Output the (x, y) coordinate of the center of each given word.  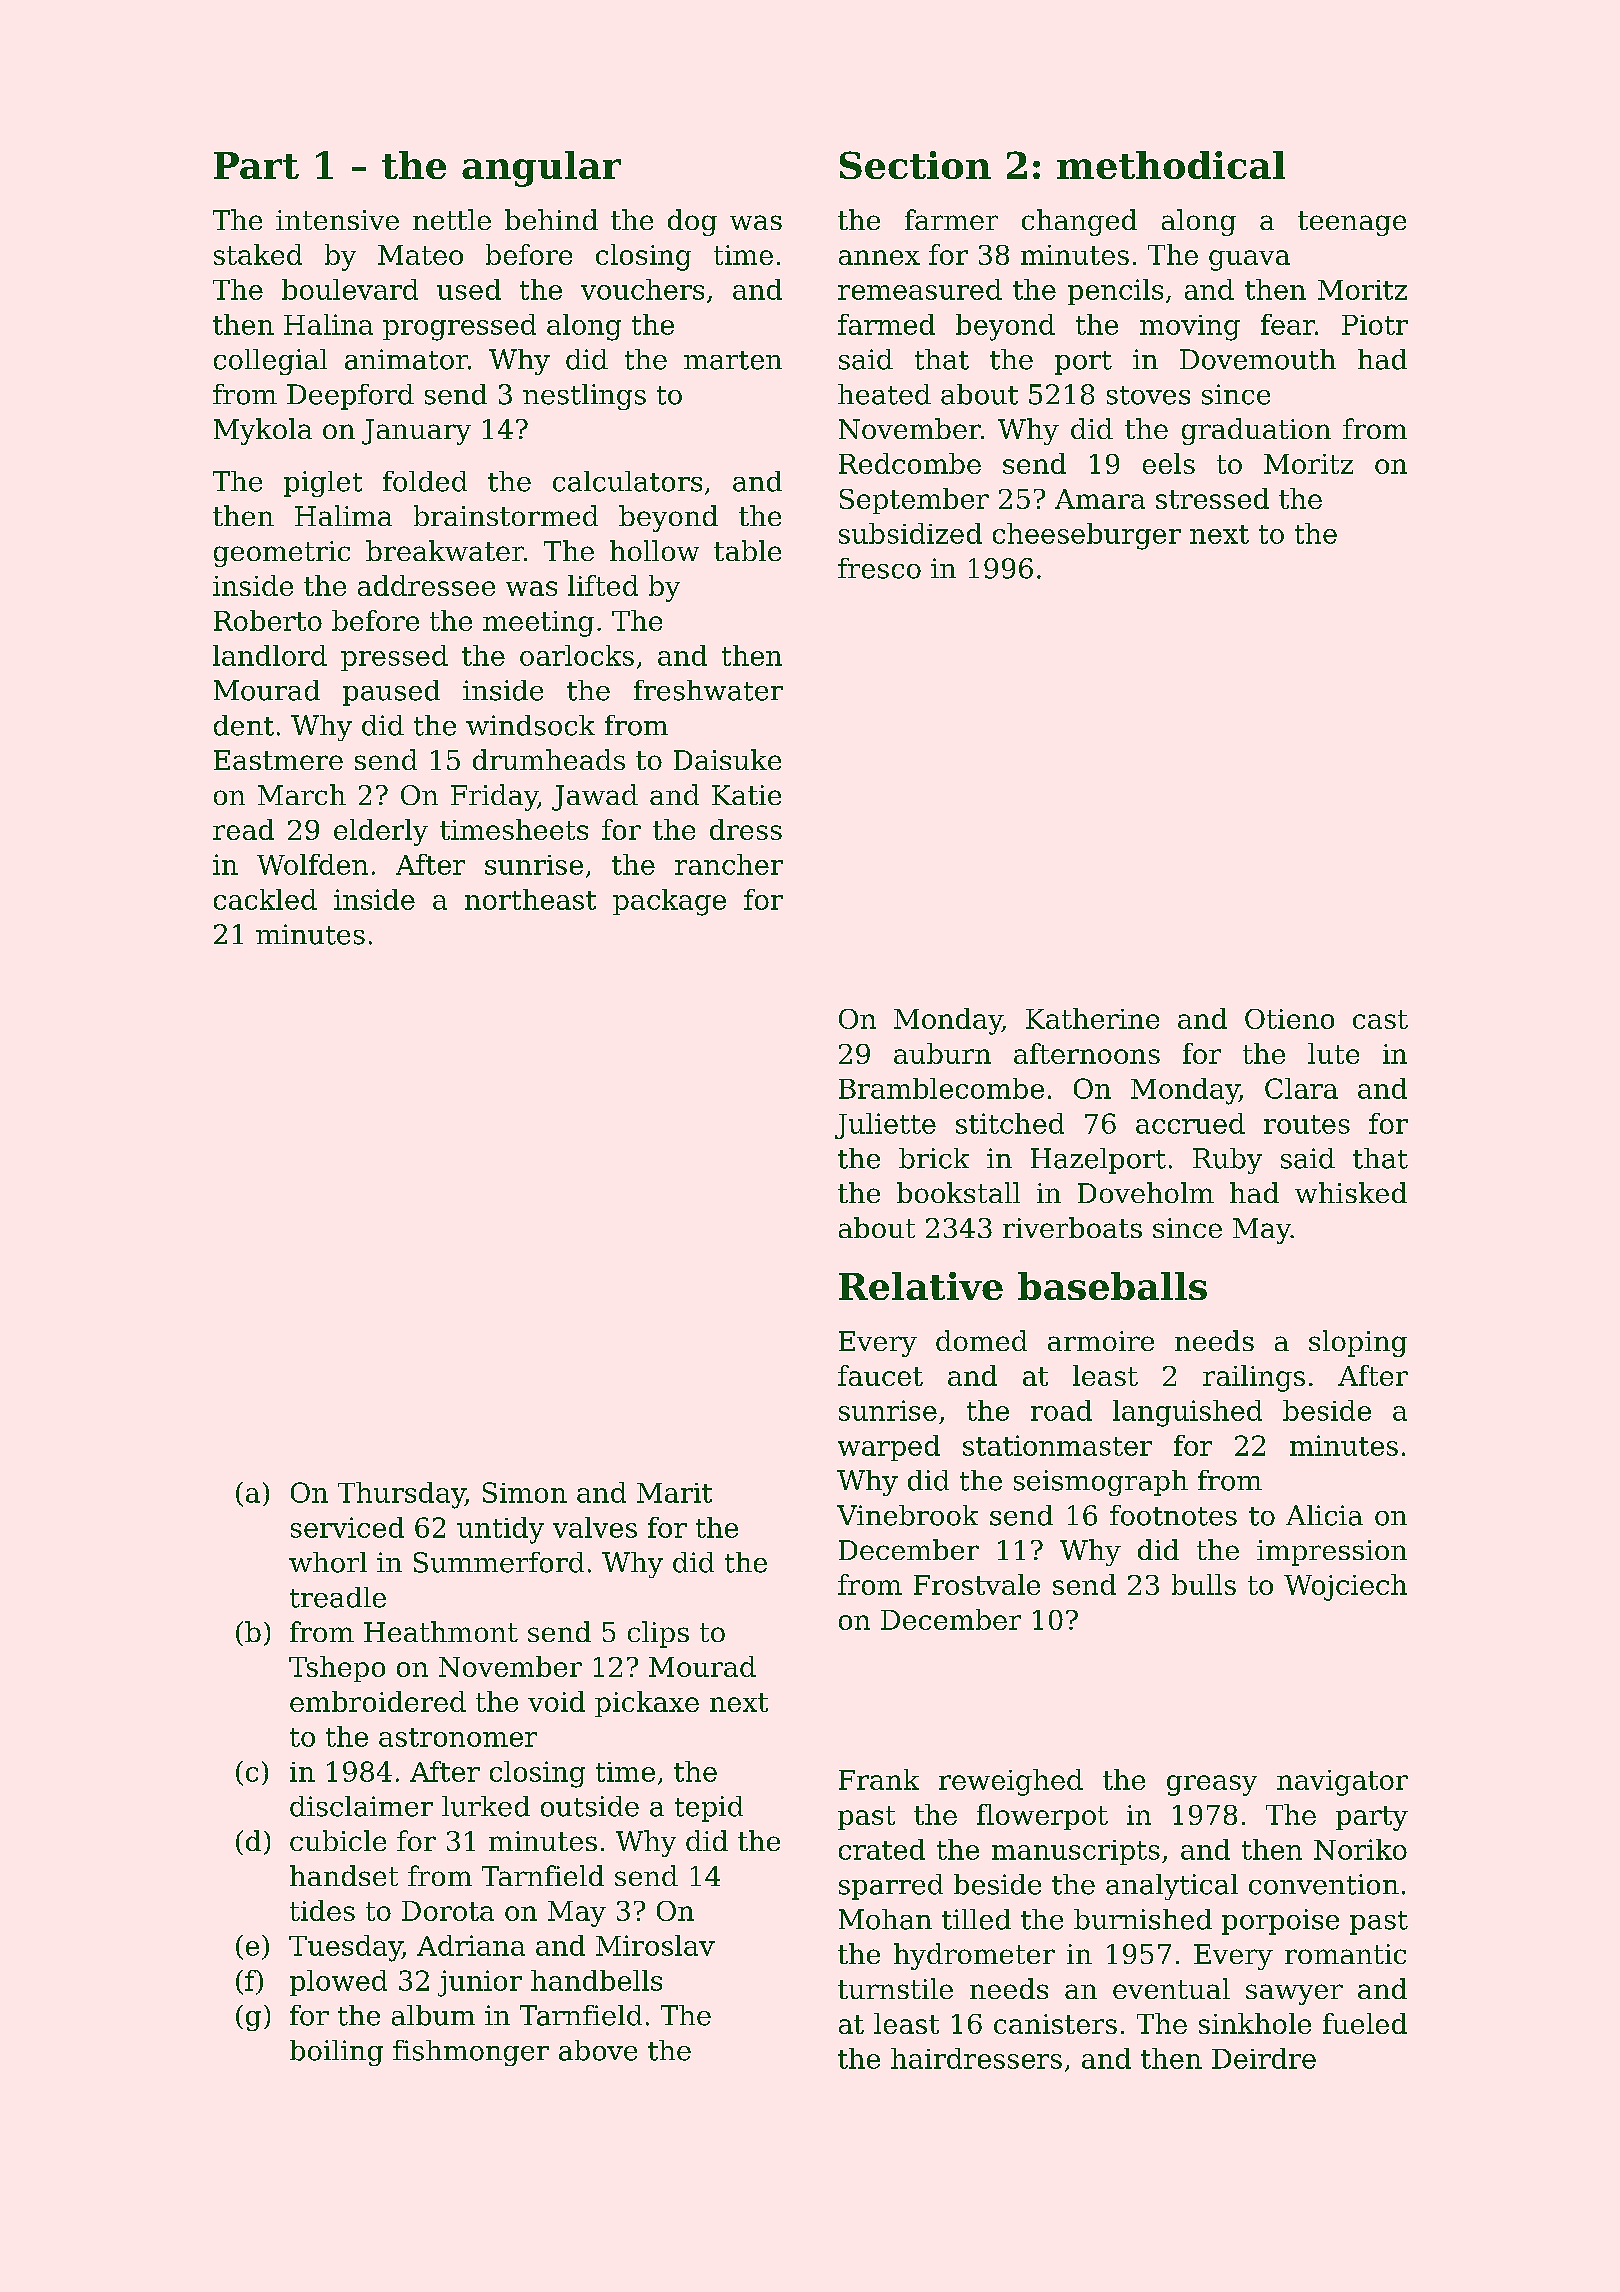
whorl (328, 1562)
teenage (1352, 223)
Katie (746, 795)
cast (1380, 1019)
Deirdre (1264, 2058)
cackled (265, 899)
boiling (336, 2053)
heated (884, 394)
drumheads (549, 759)
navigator (1342, 1783)
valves (595, 1527)
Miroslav (655, 1945)
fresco (879, 568)
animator (406, 359)
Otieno (1289, 1019)
